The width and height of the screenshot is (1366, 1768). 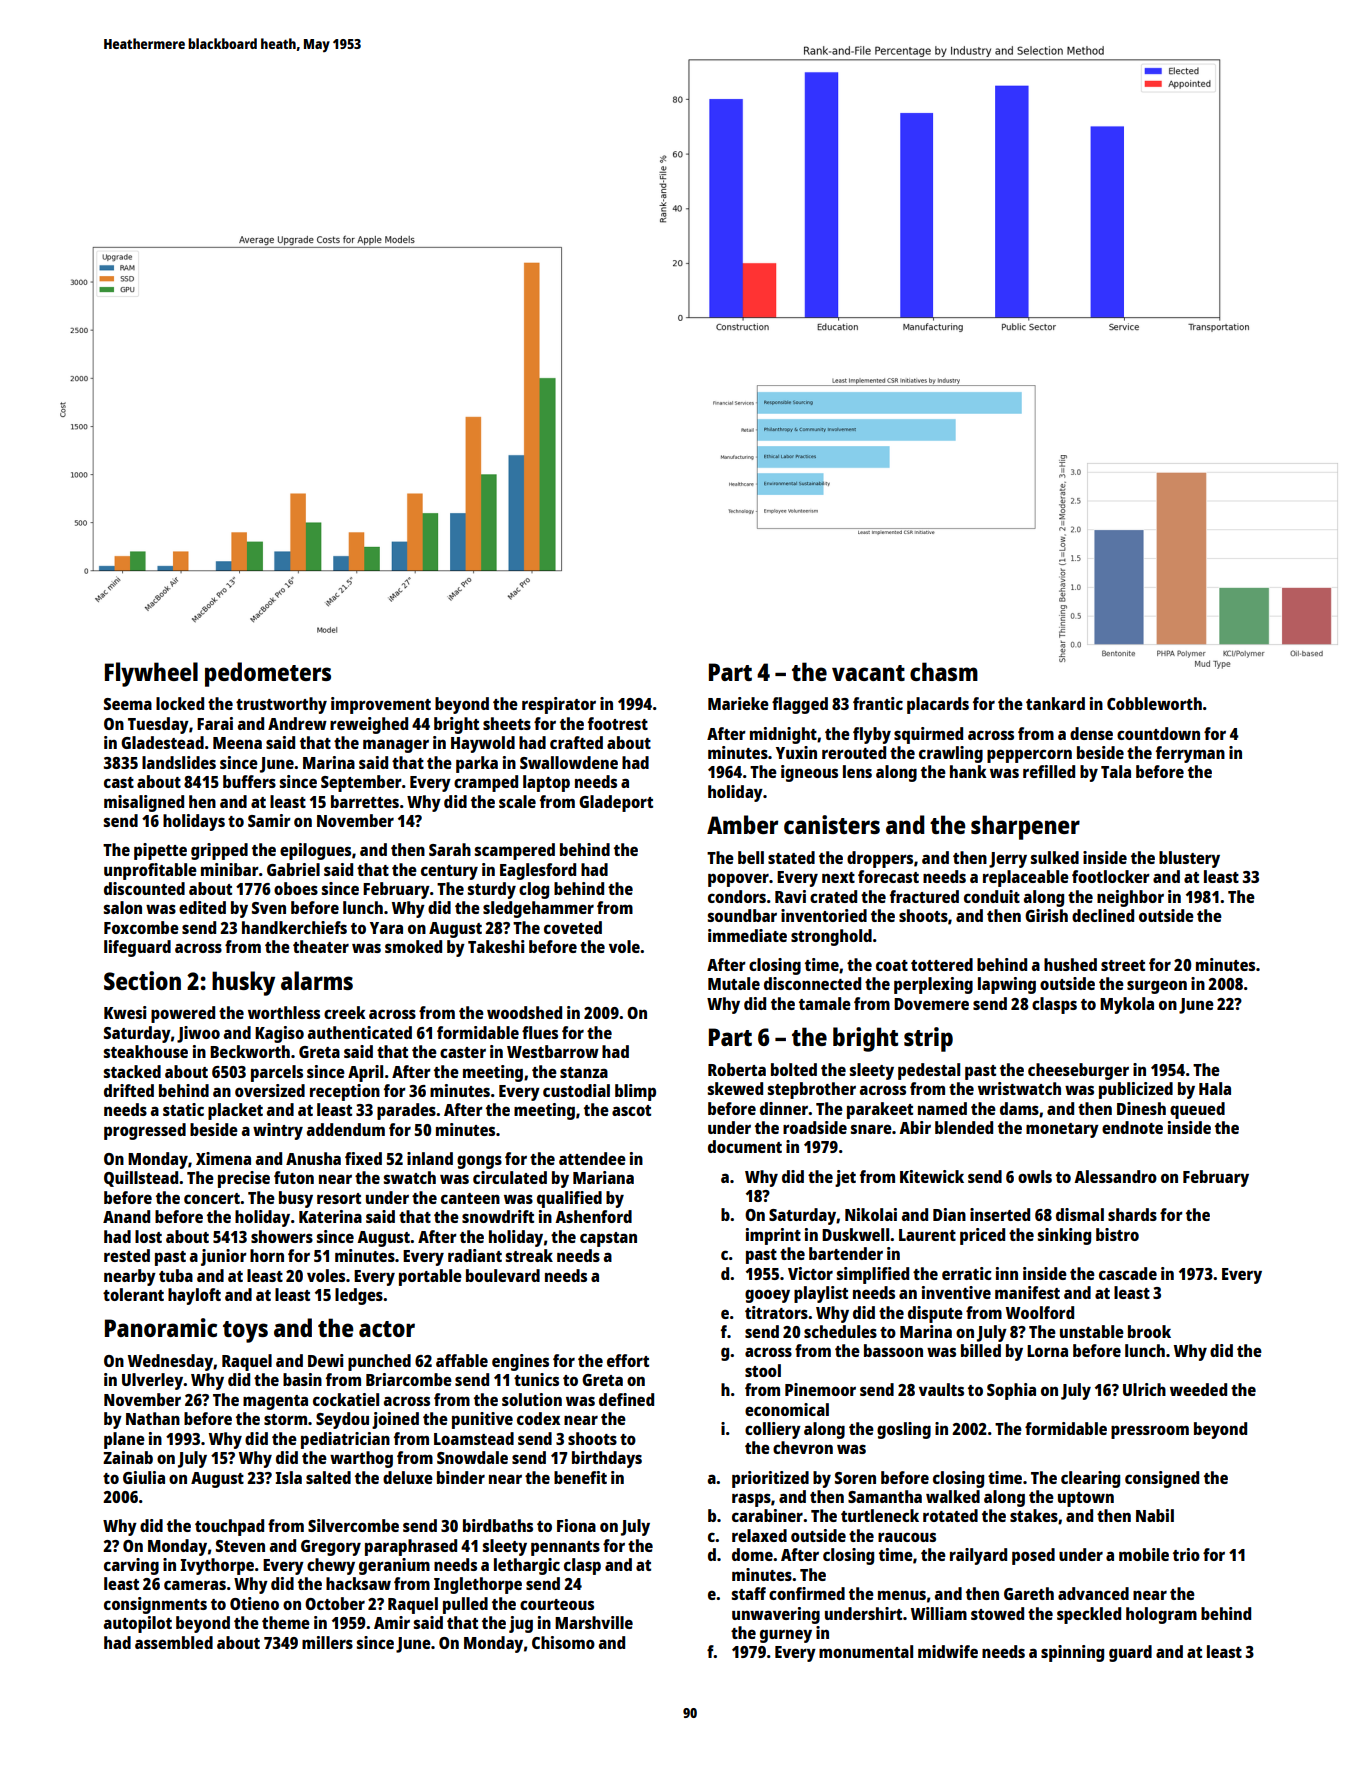 I want to click on barrettes, so click(x=365, y=801).
